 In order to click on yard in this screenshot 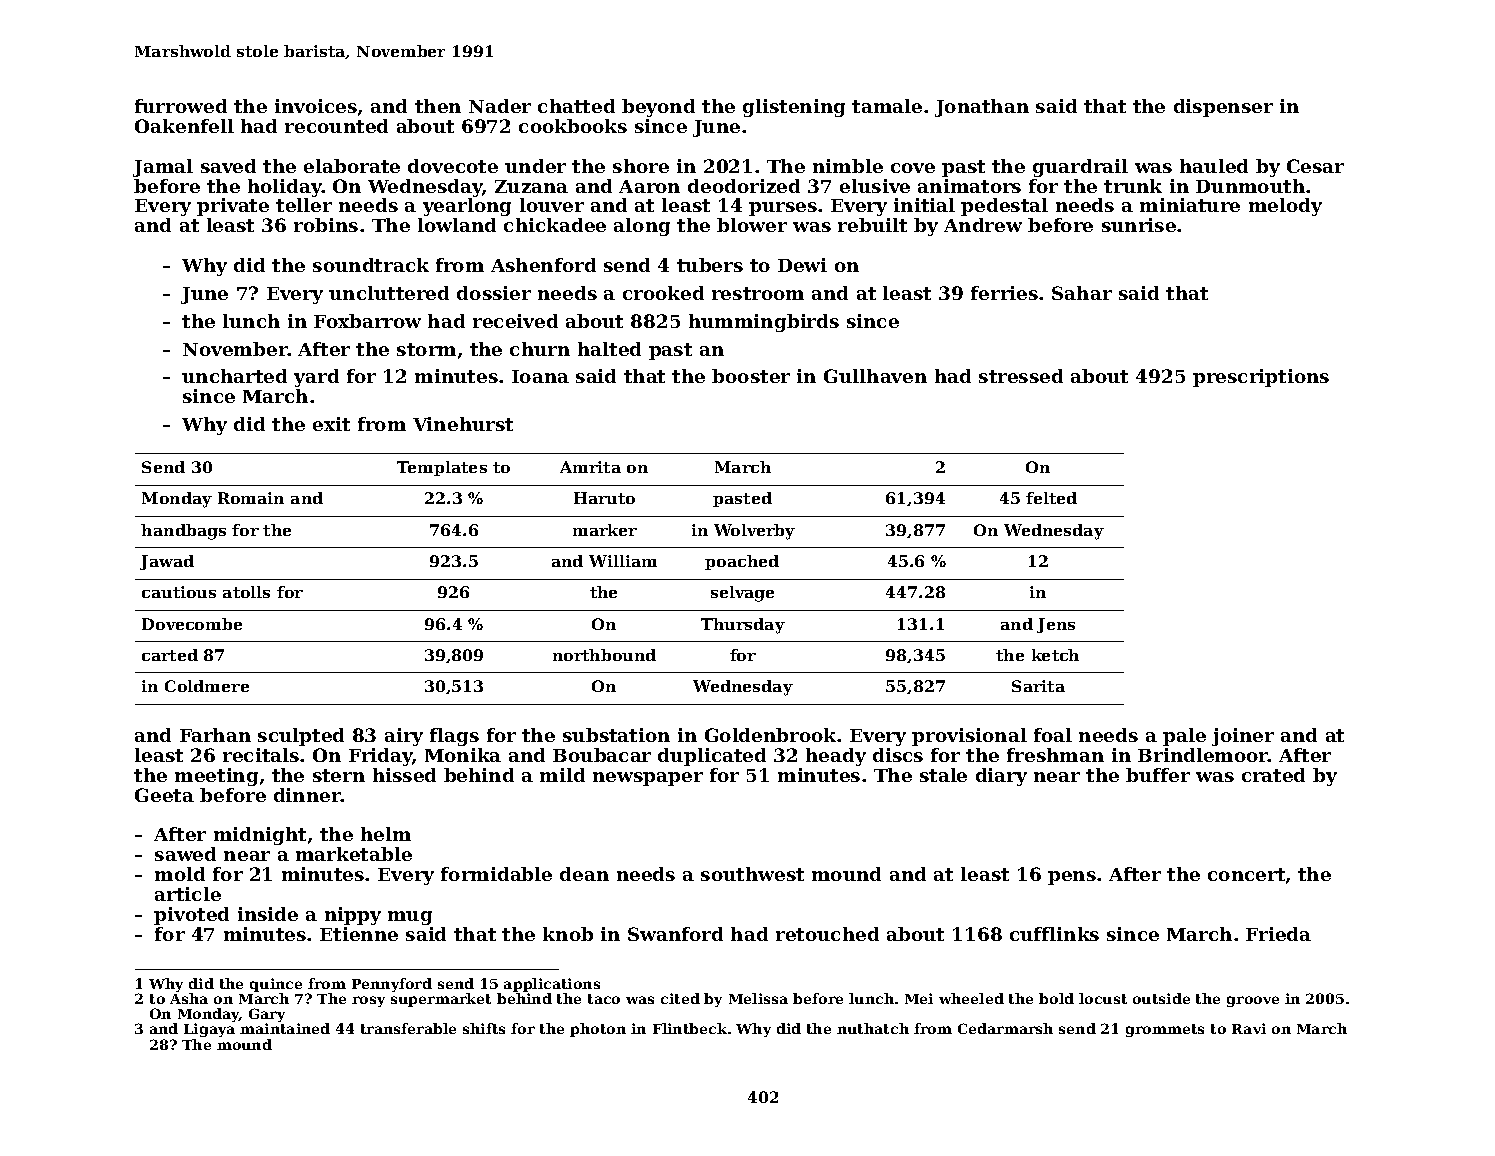, I will do `click(316, 378)`.
